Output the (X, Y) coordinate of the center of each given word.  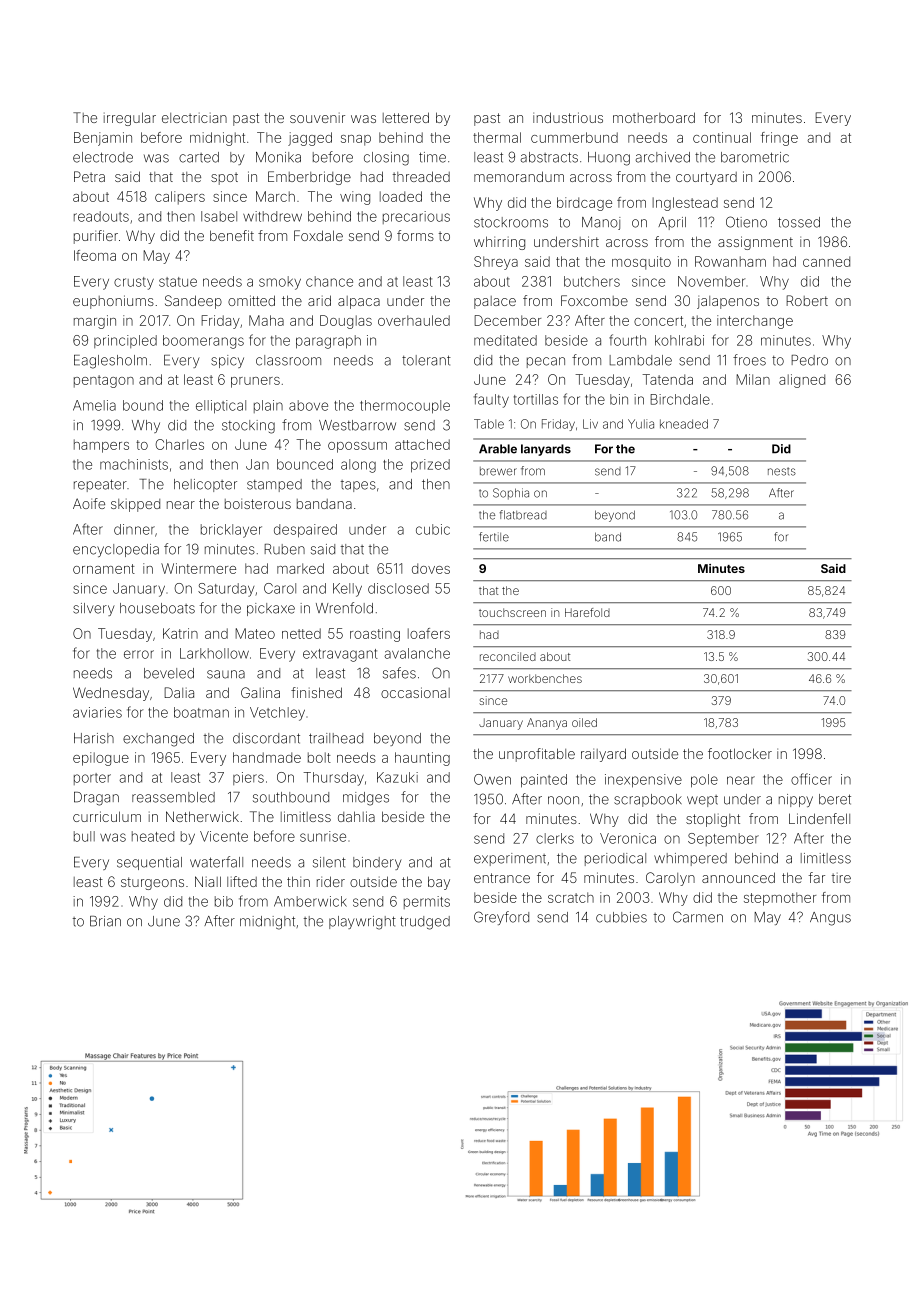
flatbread (523, 515)
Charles (179, 444)
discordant (266, 738)
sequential (149, 863)
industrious (568, 117)
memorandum (519, 176)
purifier (96, 237)
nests (782, 471)
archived (663, 157)
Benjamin (103, 139)
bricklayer (231, 531)
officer (811, 779)
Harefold (587, 612)
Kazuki (397, 777)
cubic (433, 529)
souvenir (317, 118)
